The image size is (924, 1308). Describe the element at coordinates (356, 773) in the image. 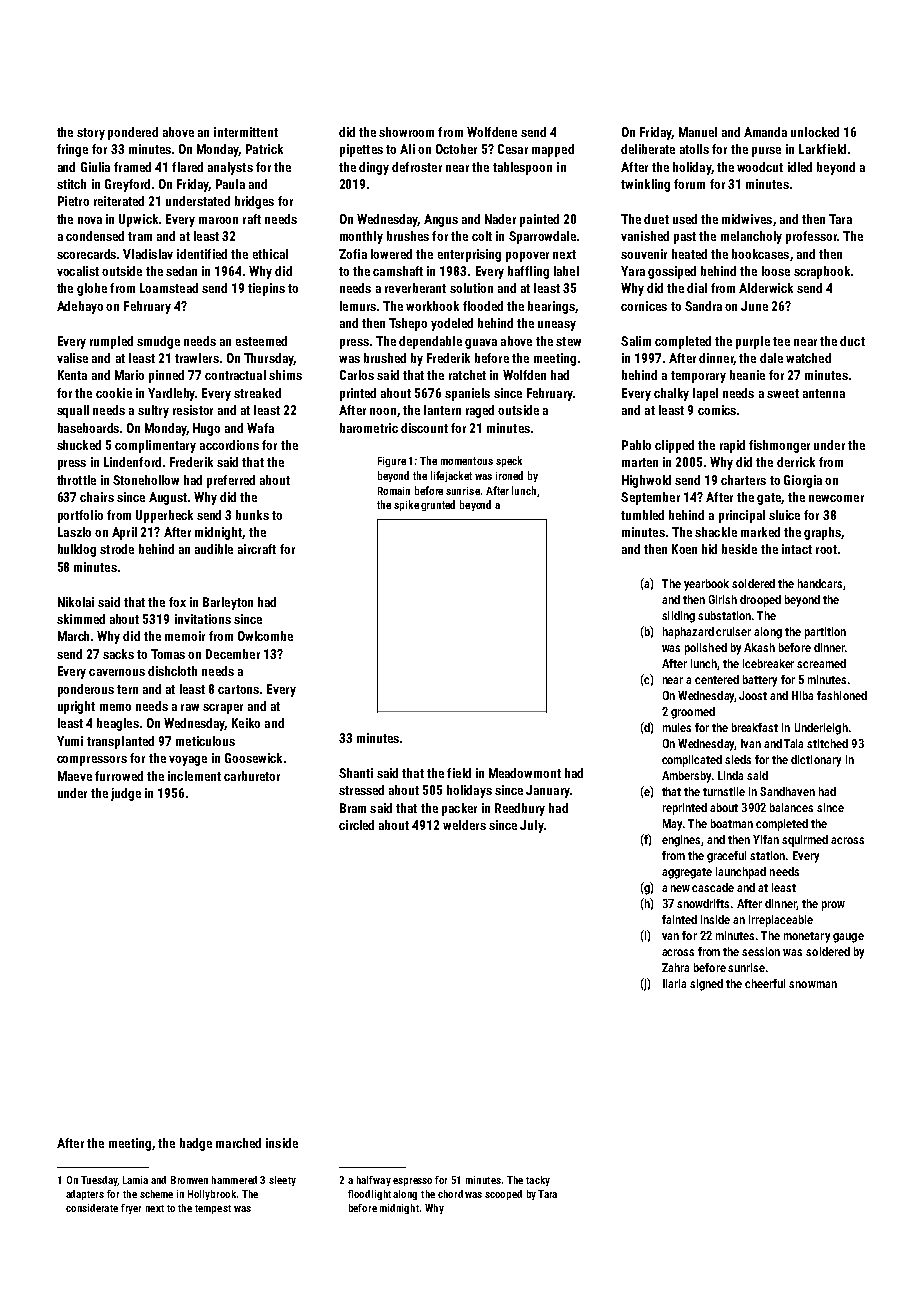

I see `Shanti` at that location.
